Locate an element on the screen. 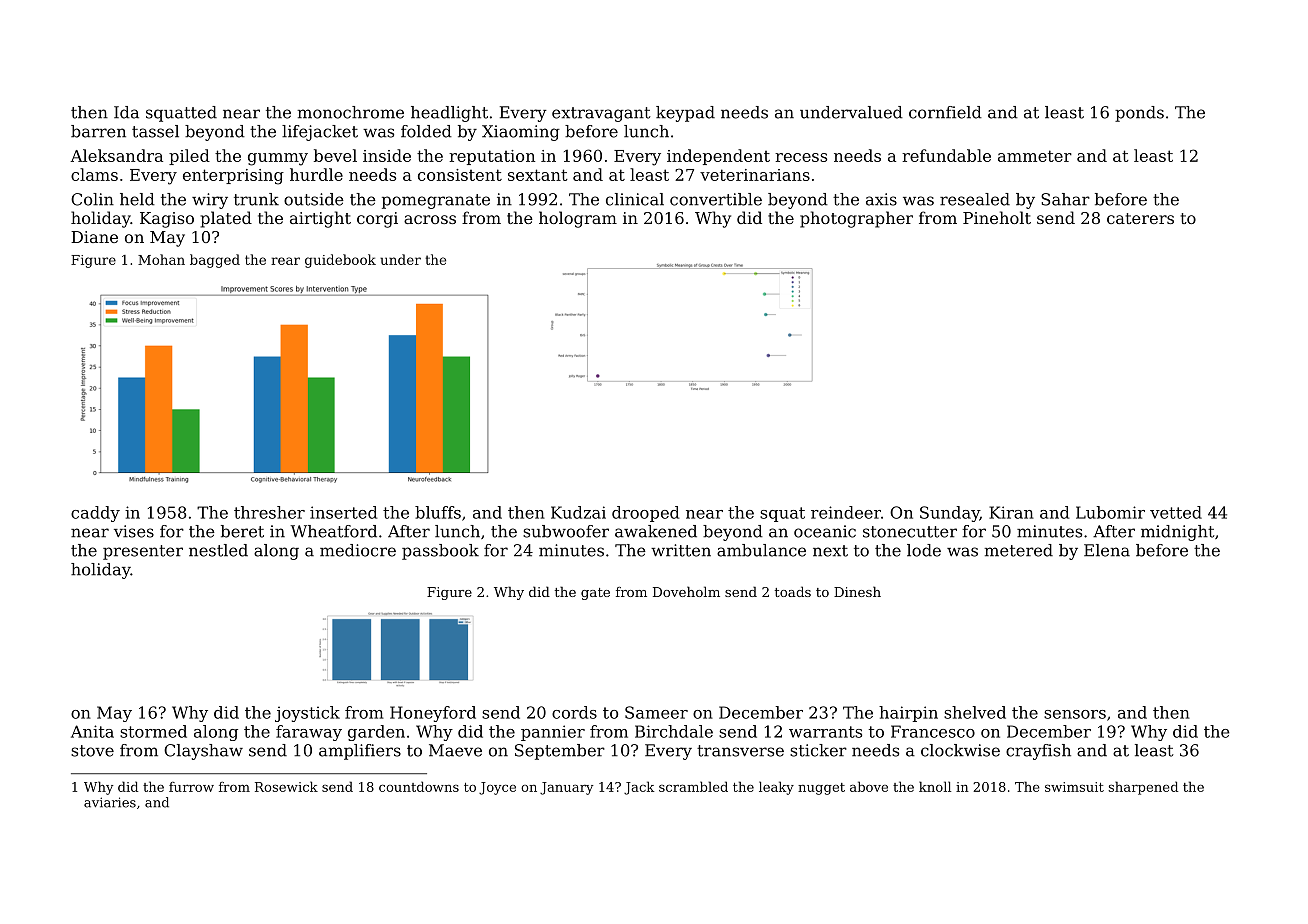 The image size is (1308, 924). nestled is located at coordinates (218, 550).
